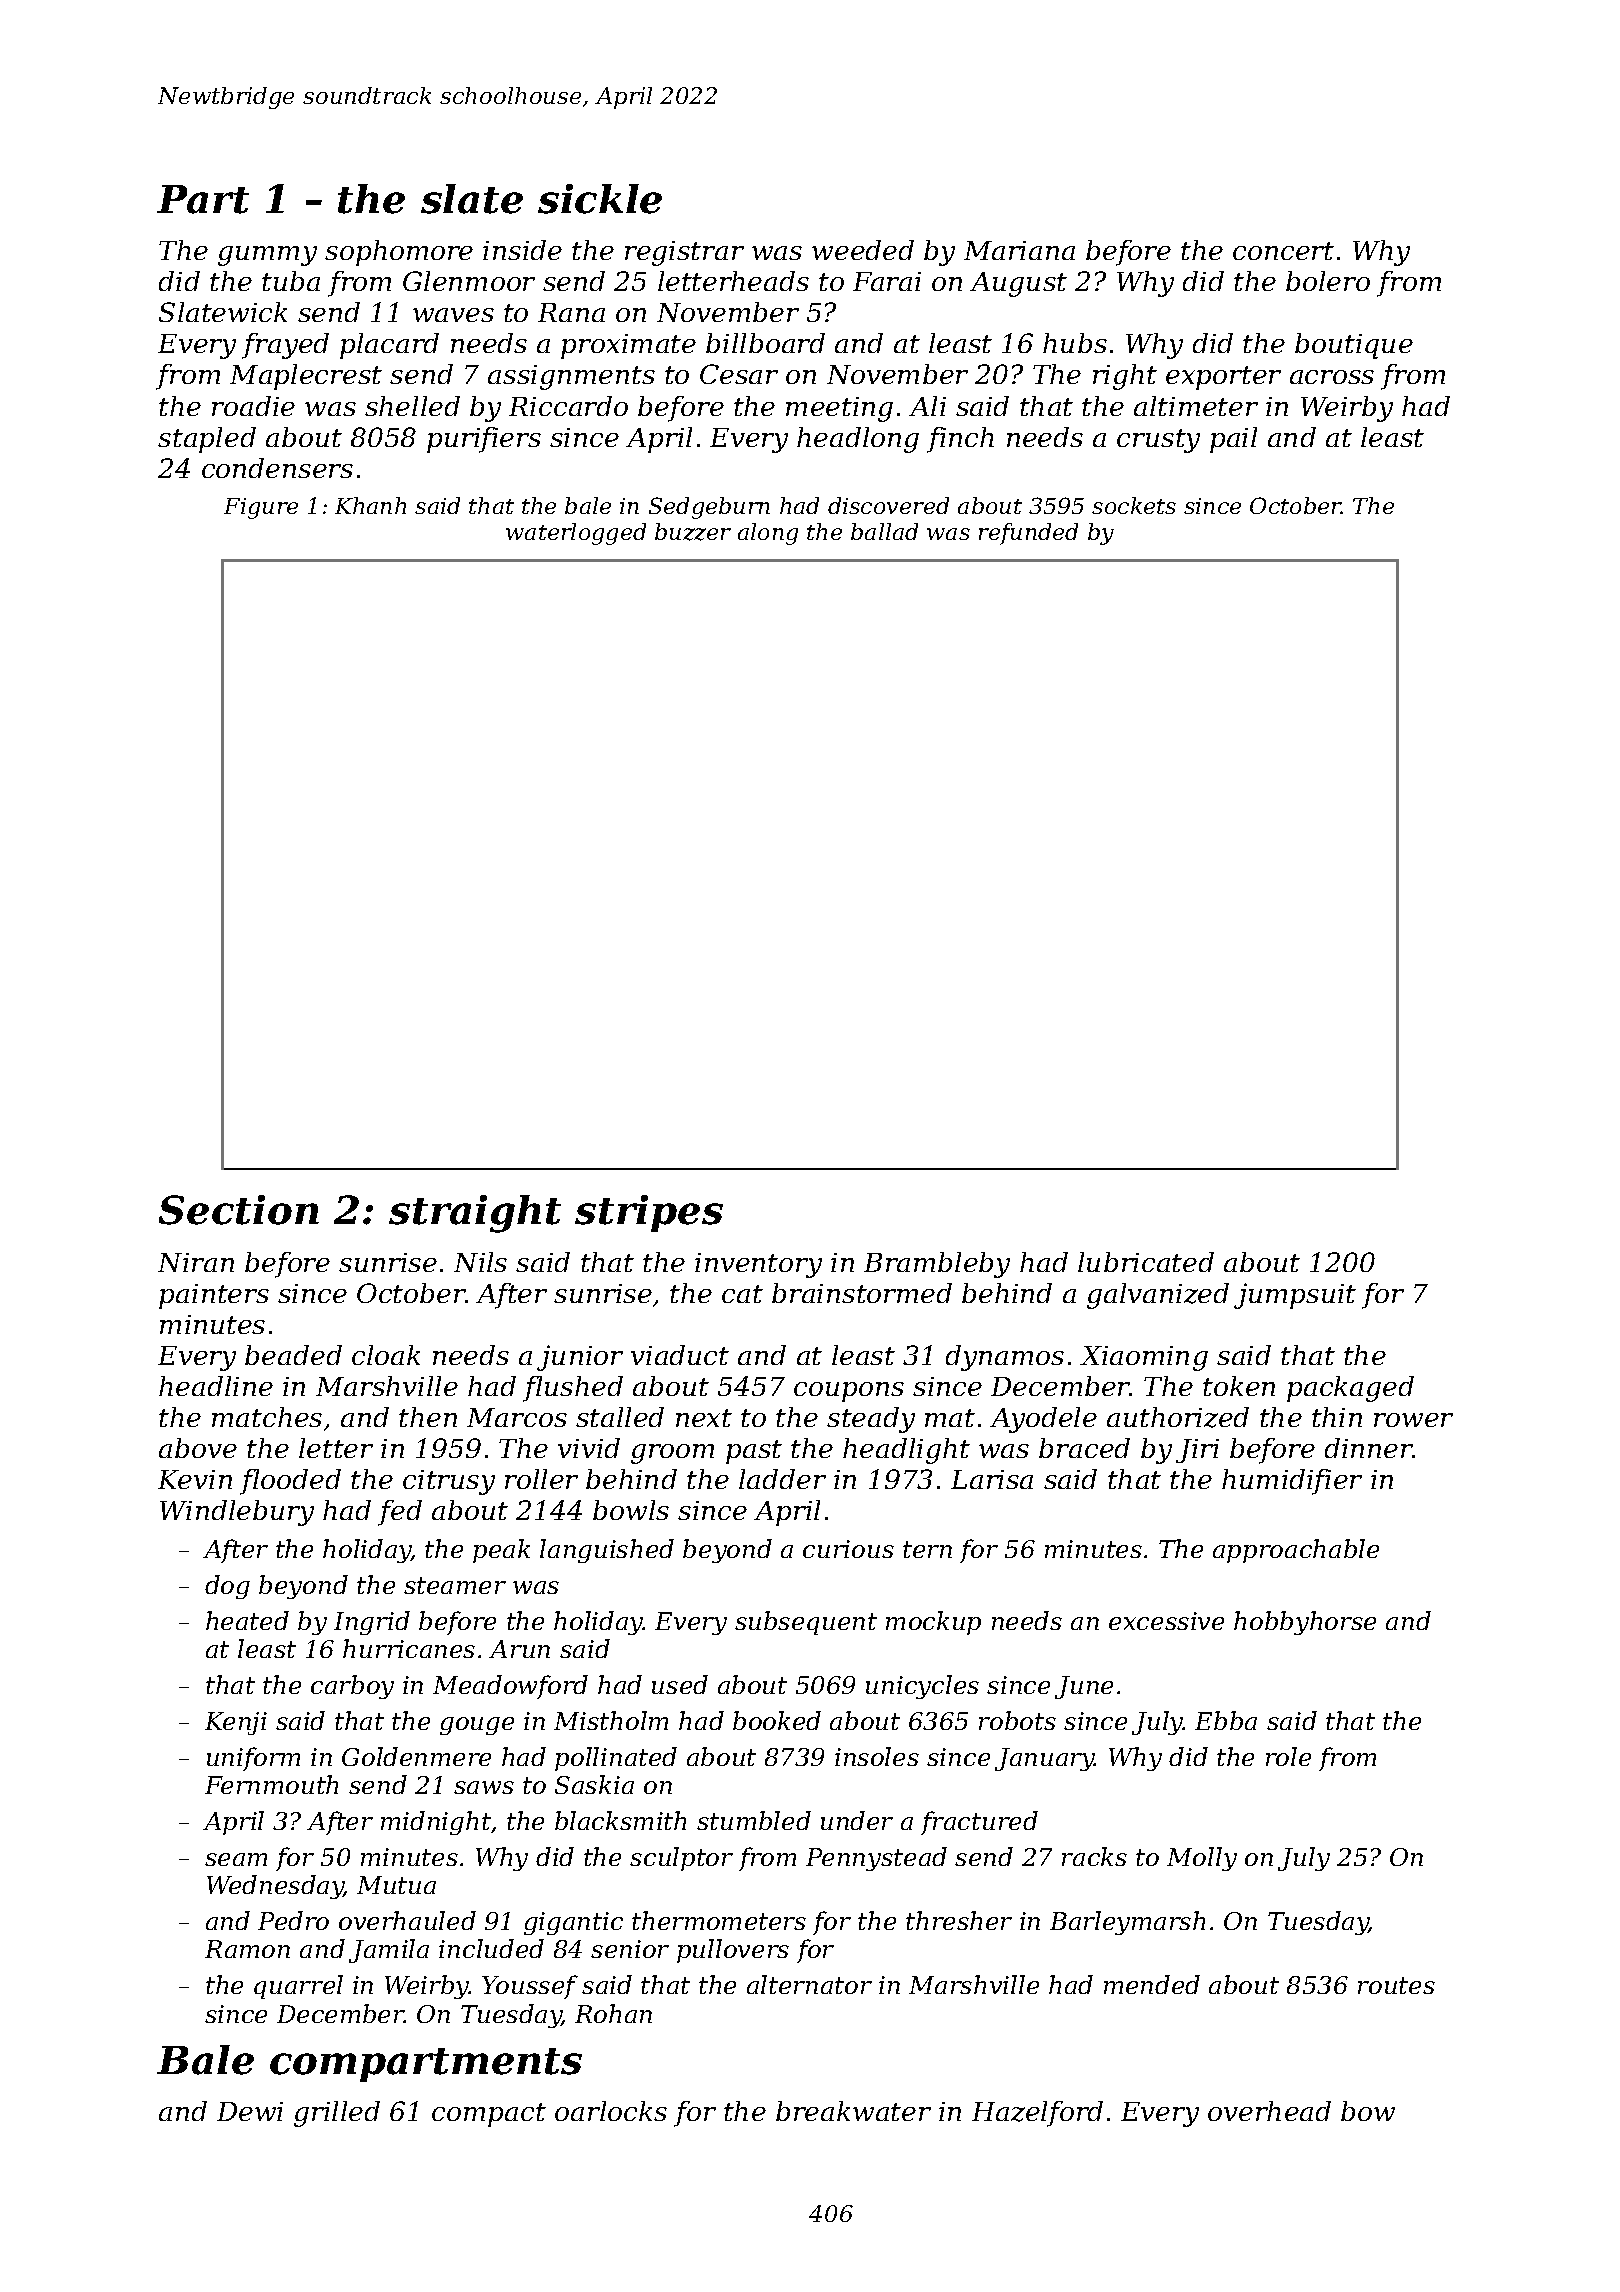 This document has height=2292, width=1620. What do you see at coordinates (489, 2115) in the document?
I see `compact` at bounding box center [489, 2115].
